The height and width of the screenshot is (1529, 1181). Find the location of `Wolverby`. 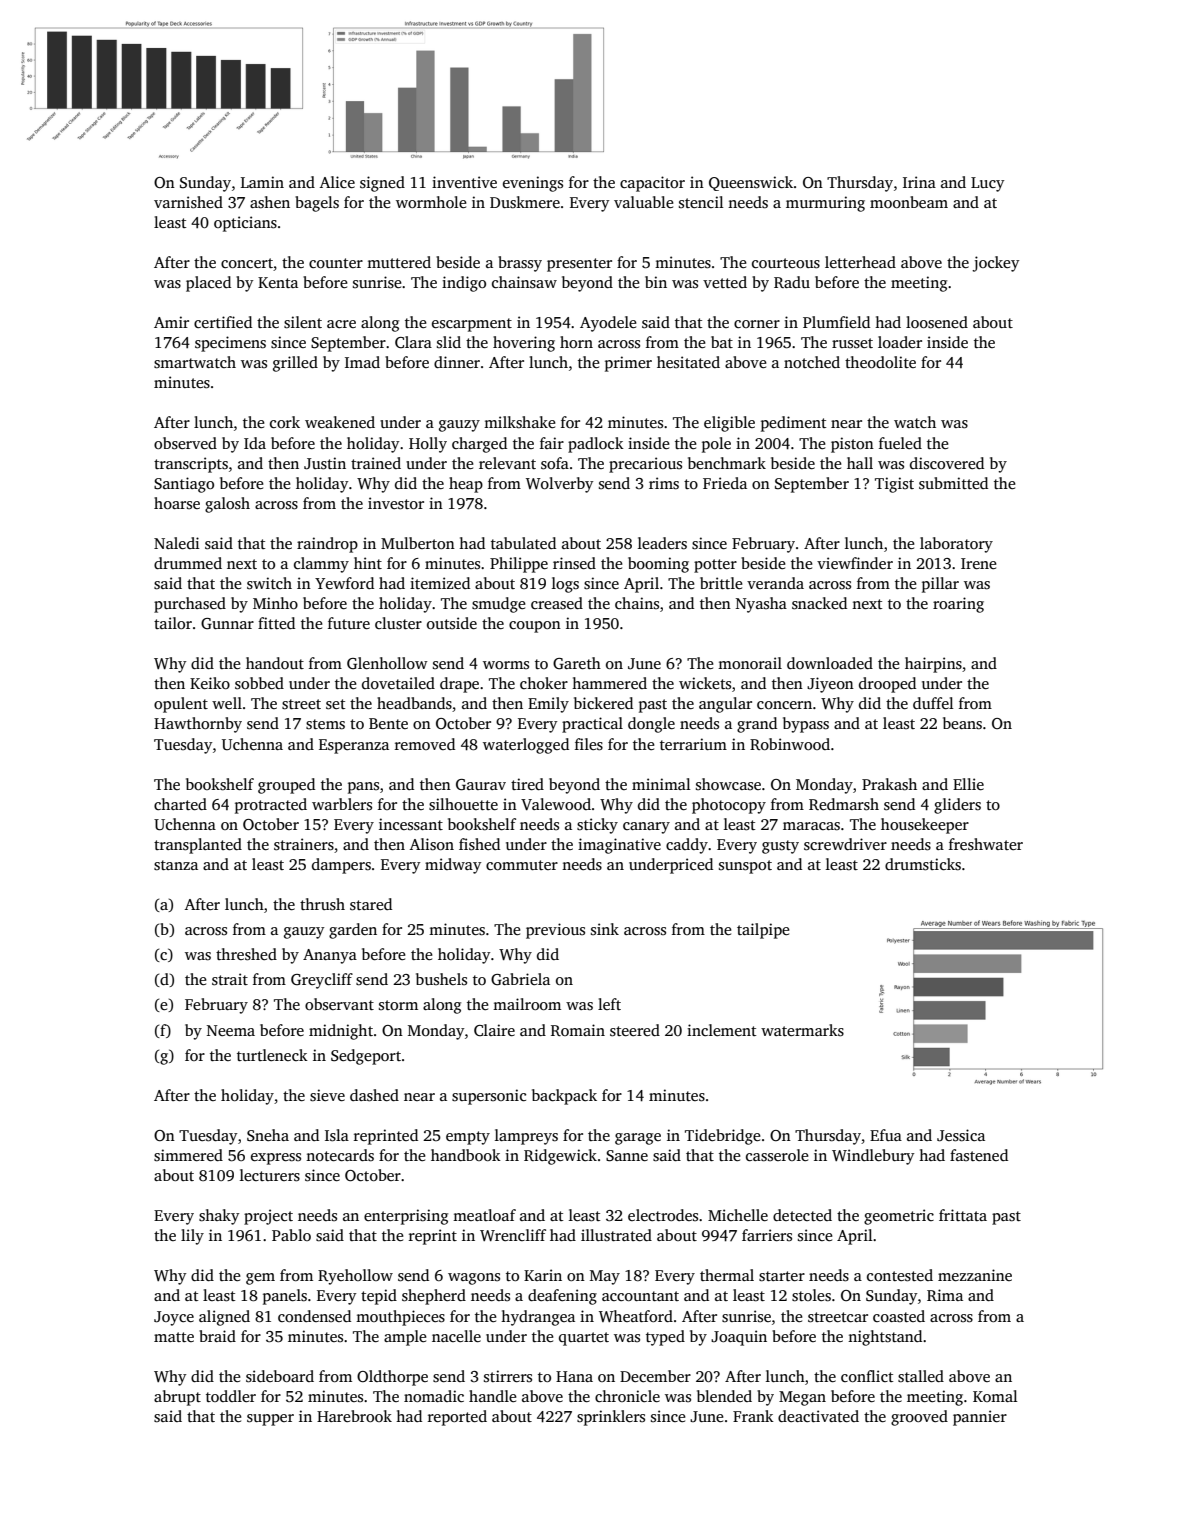

Wolverby is located at coordinates (559, 485).
